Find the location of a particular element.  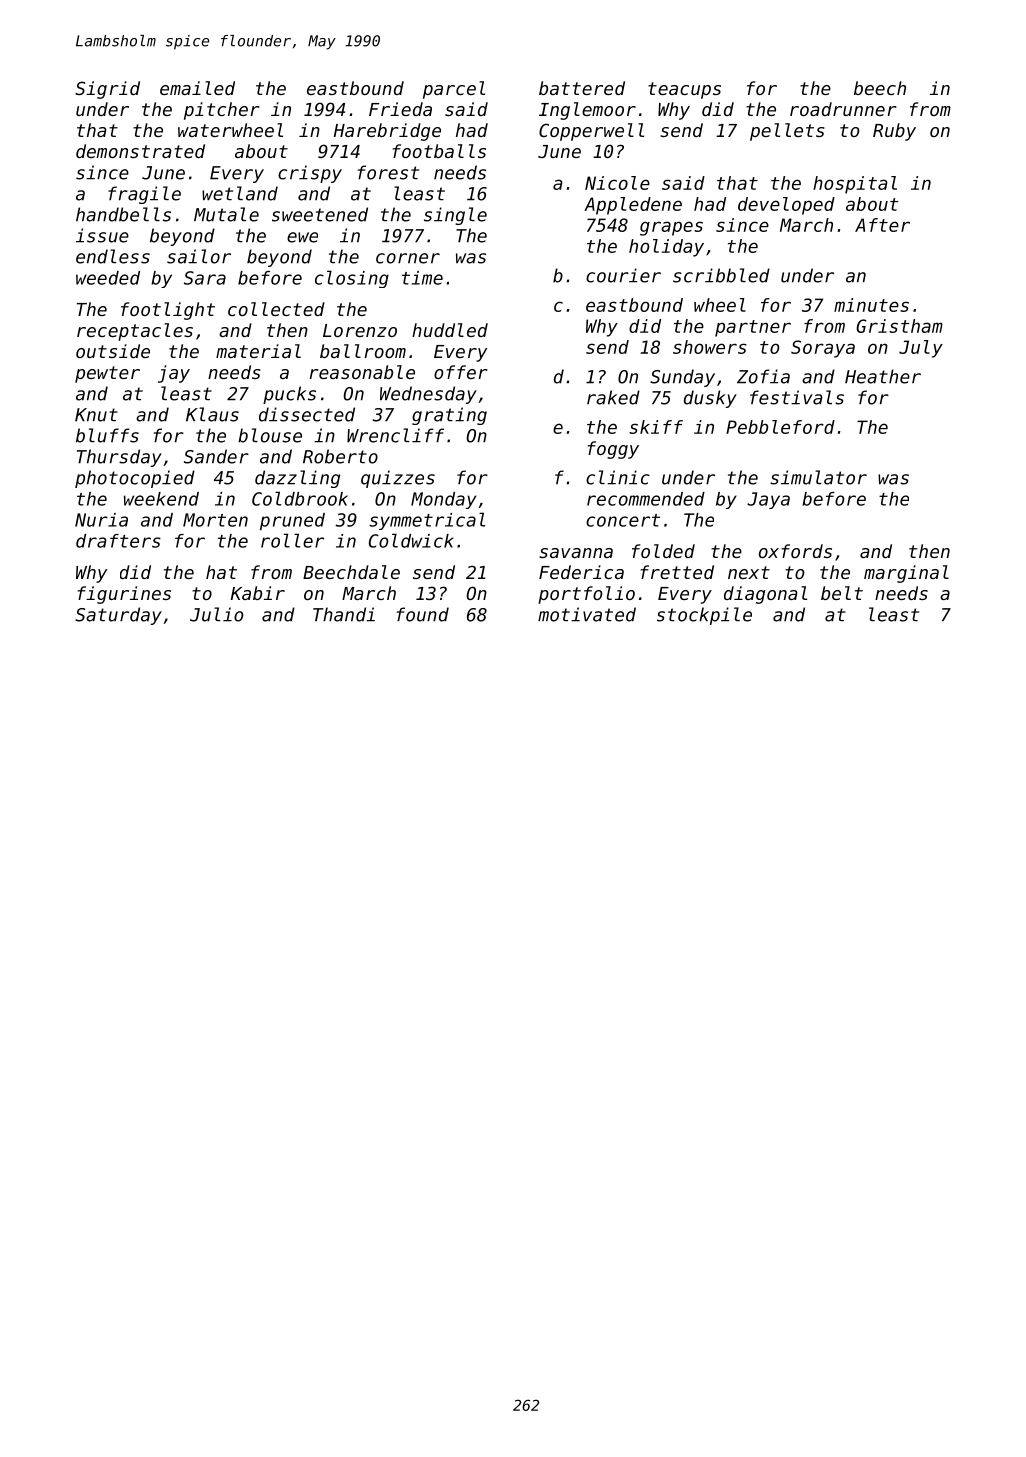

minutes is located at coordinates (871, 305).
